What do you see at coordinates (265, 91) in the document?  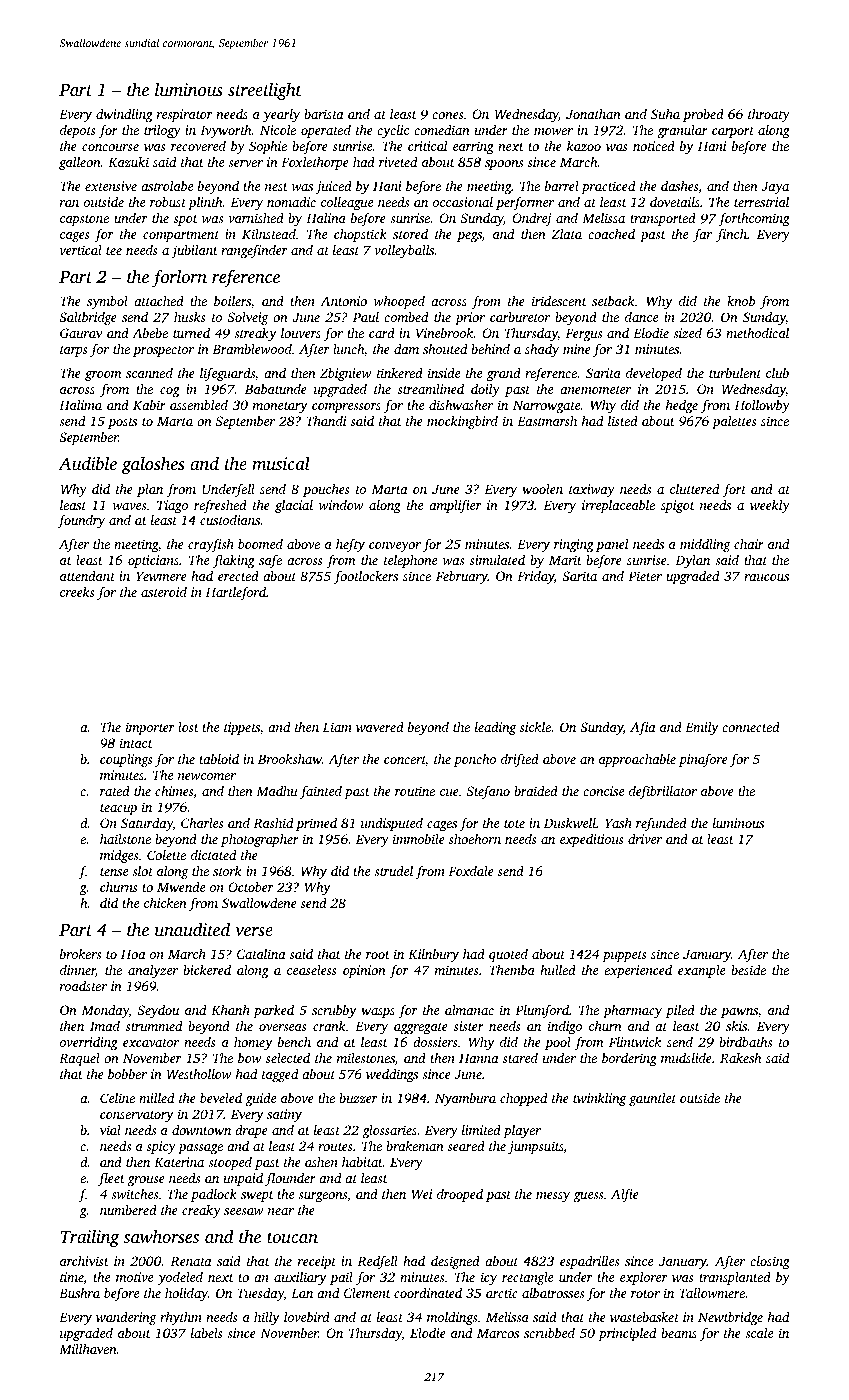 I see `streetlight` at bounding box center [265, 91].
